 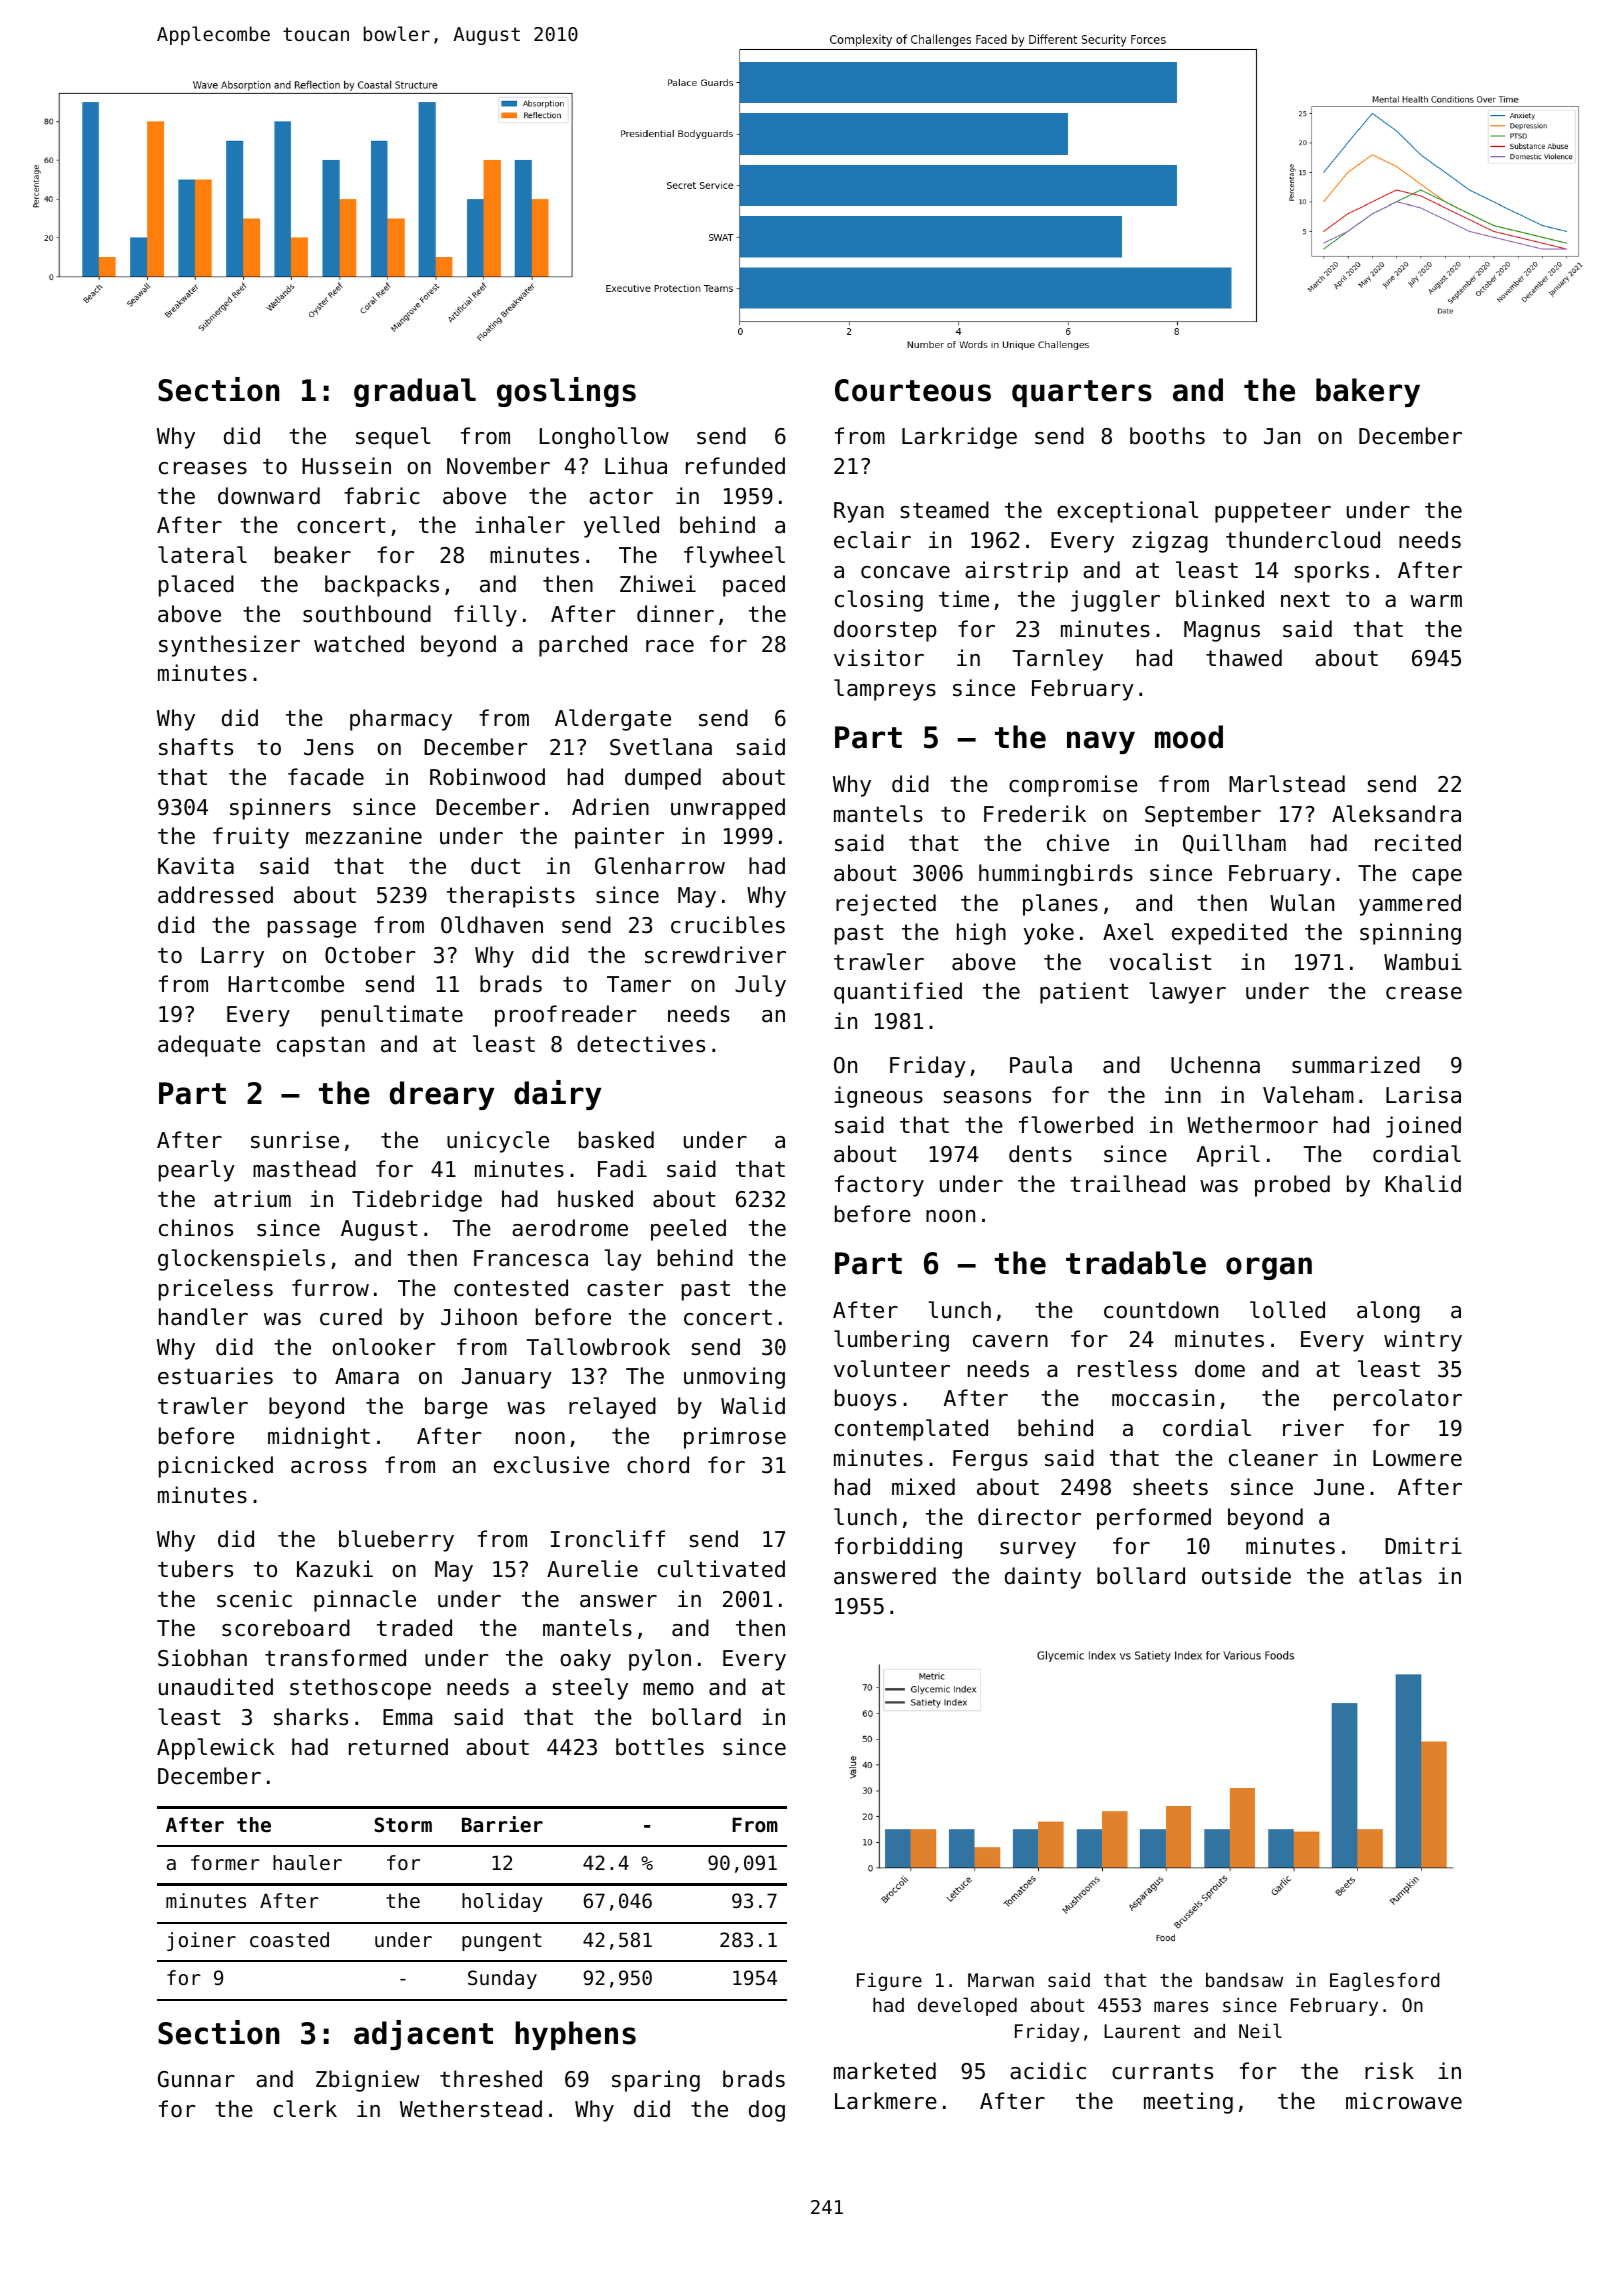 What do you see at coordinates (289, 1940) in the image?
I see `coasted` at bounding box center [289, 1940].
